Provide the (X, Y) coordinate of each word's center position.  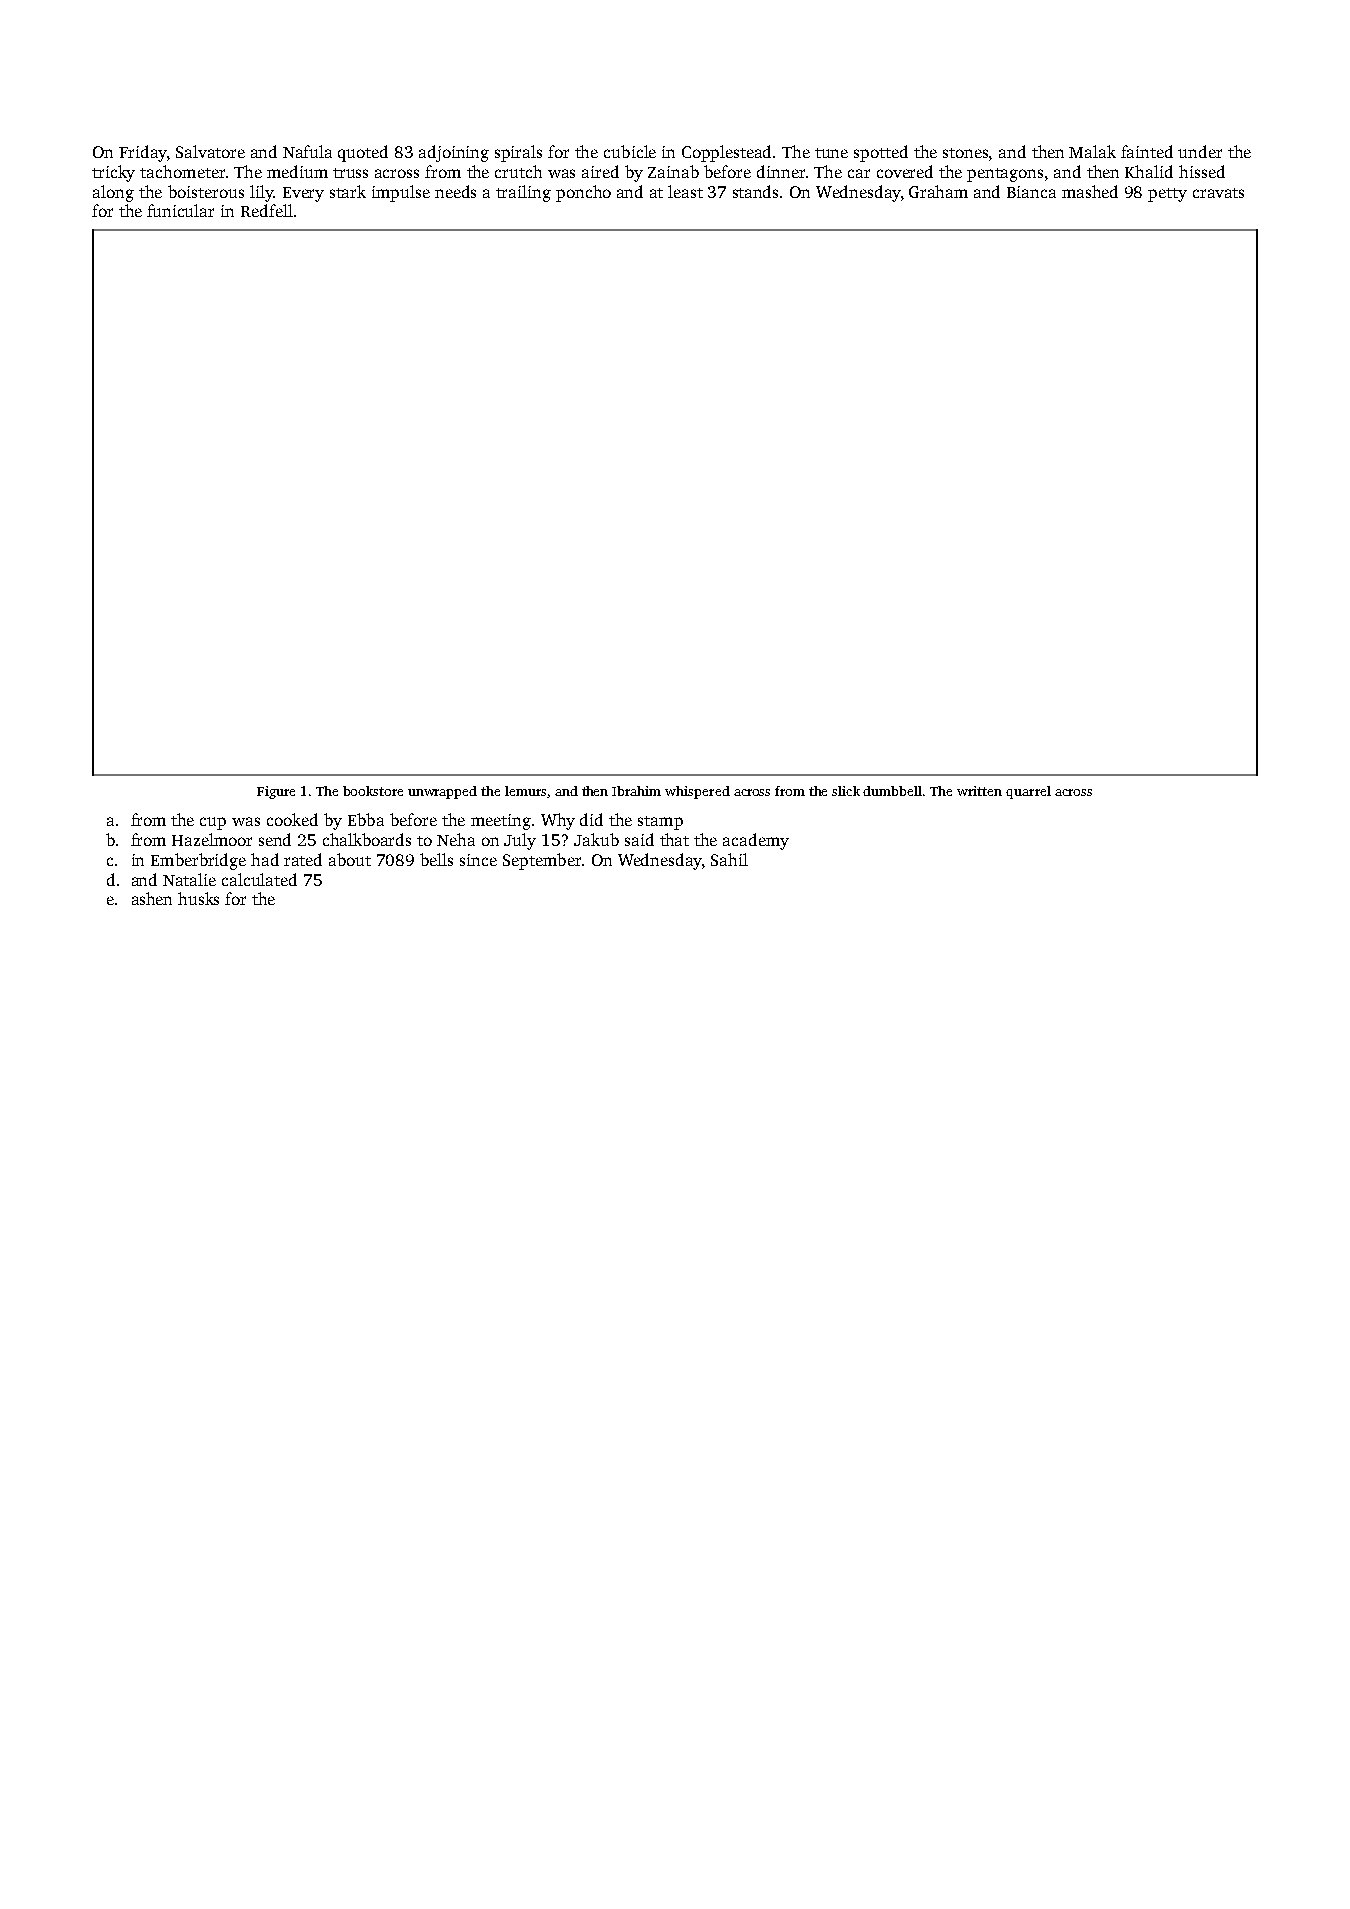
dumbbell (892, 791)
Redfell (267, 210)
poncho (583, 193)
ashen (152, 898)
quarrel (1028, 792)
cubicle (630, 151)
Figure (276, 792)
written (979, 791)
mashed (1090, 191)
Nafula (307, 151)
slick (846, 791)
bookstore (373, 791)
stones (965, 153)
